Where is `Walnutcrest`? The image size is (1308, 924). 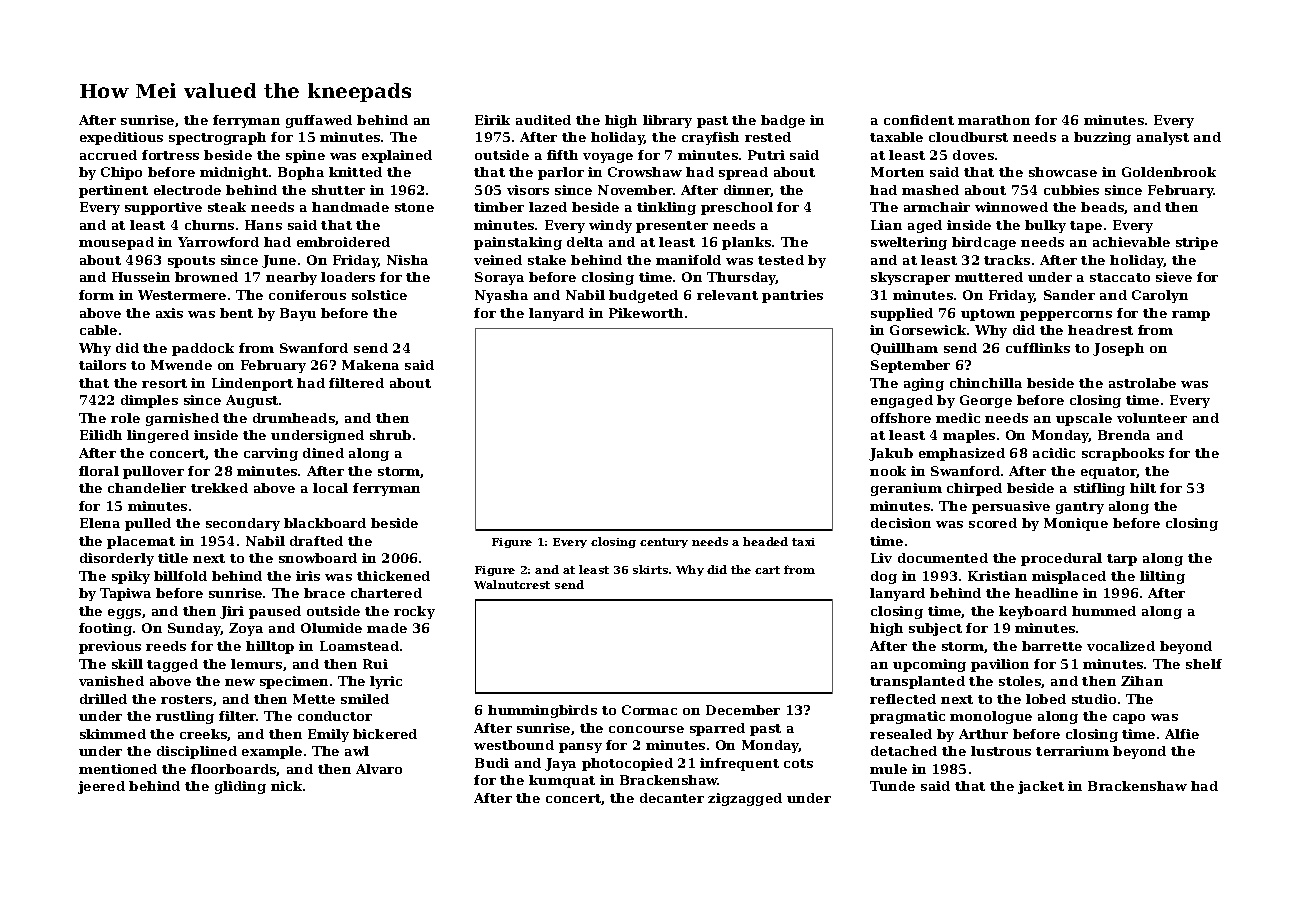
Walnutcrest is located at coordinates (512, 584).
